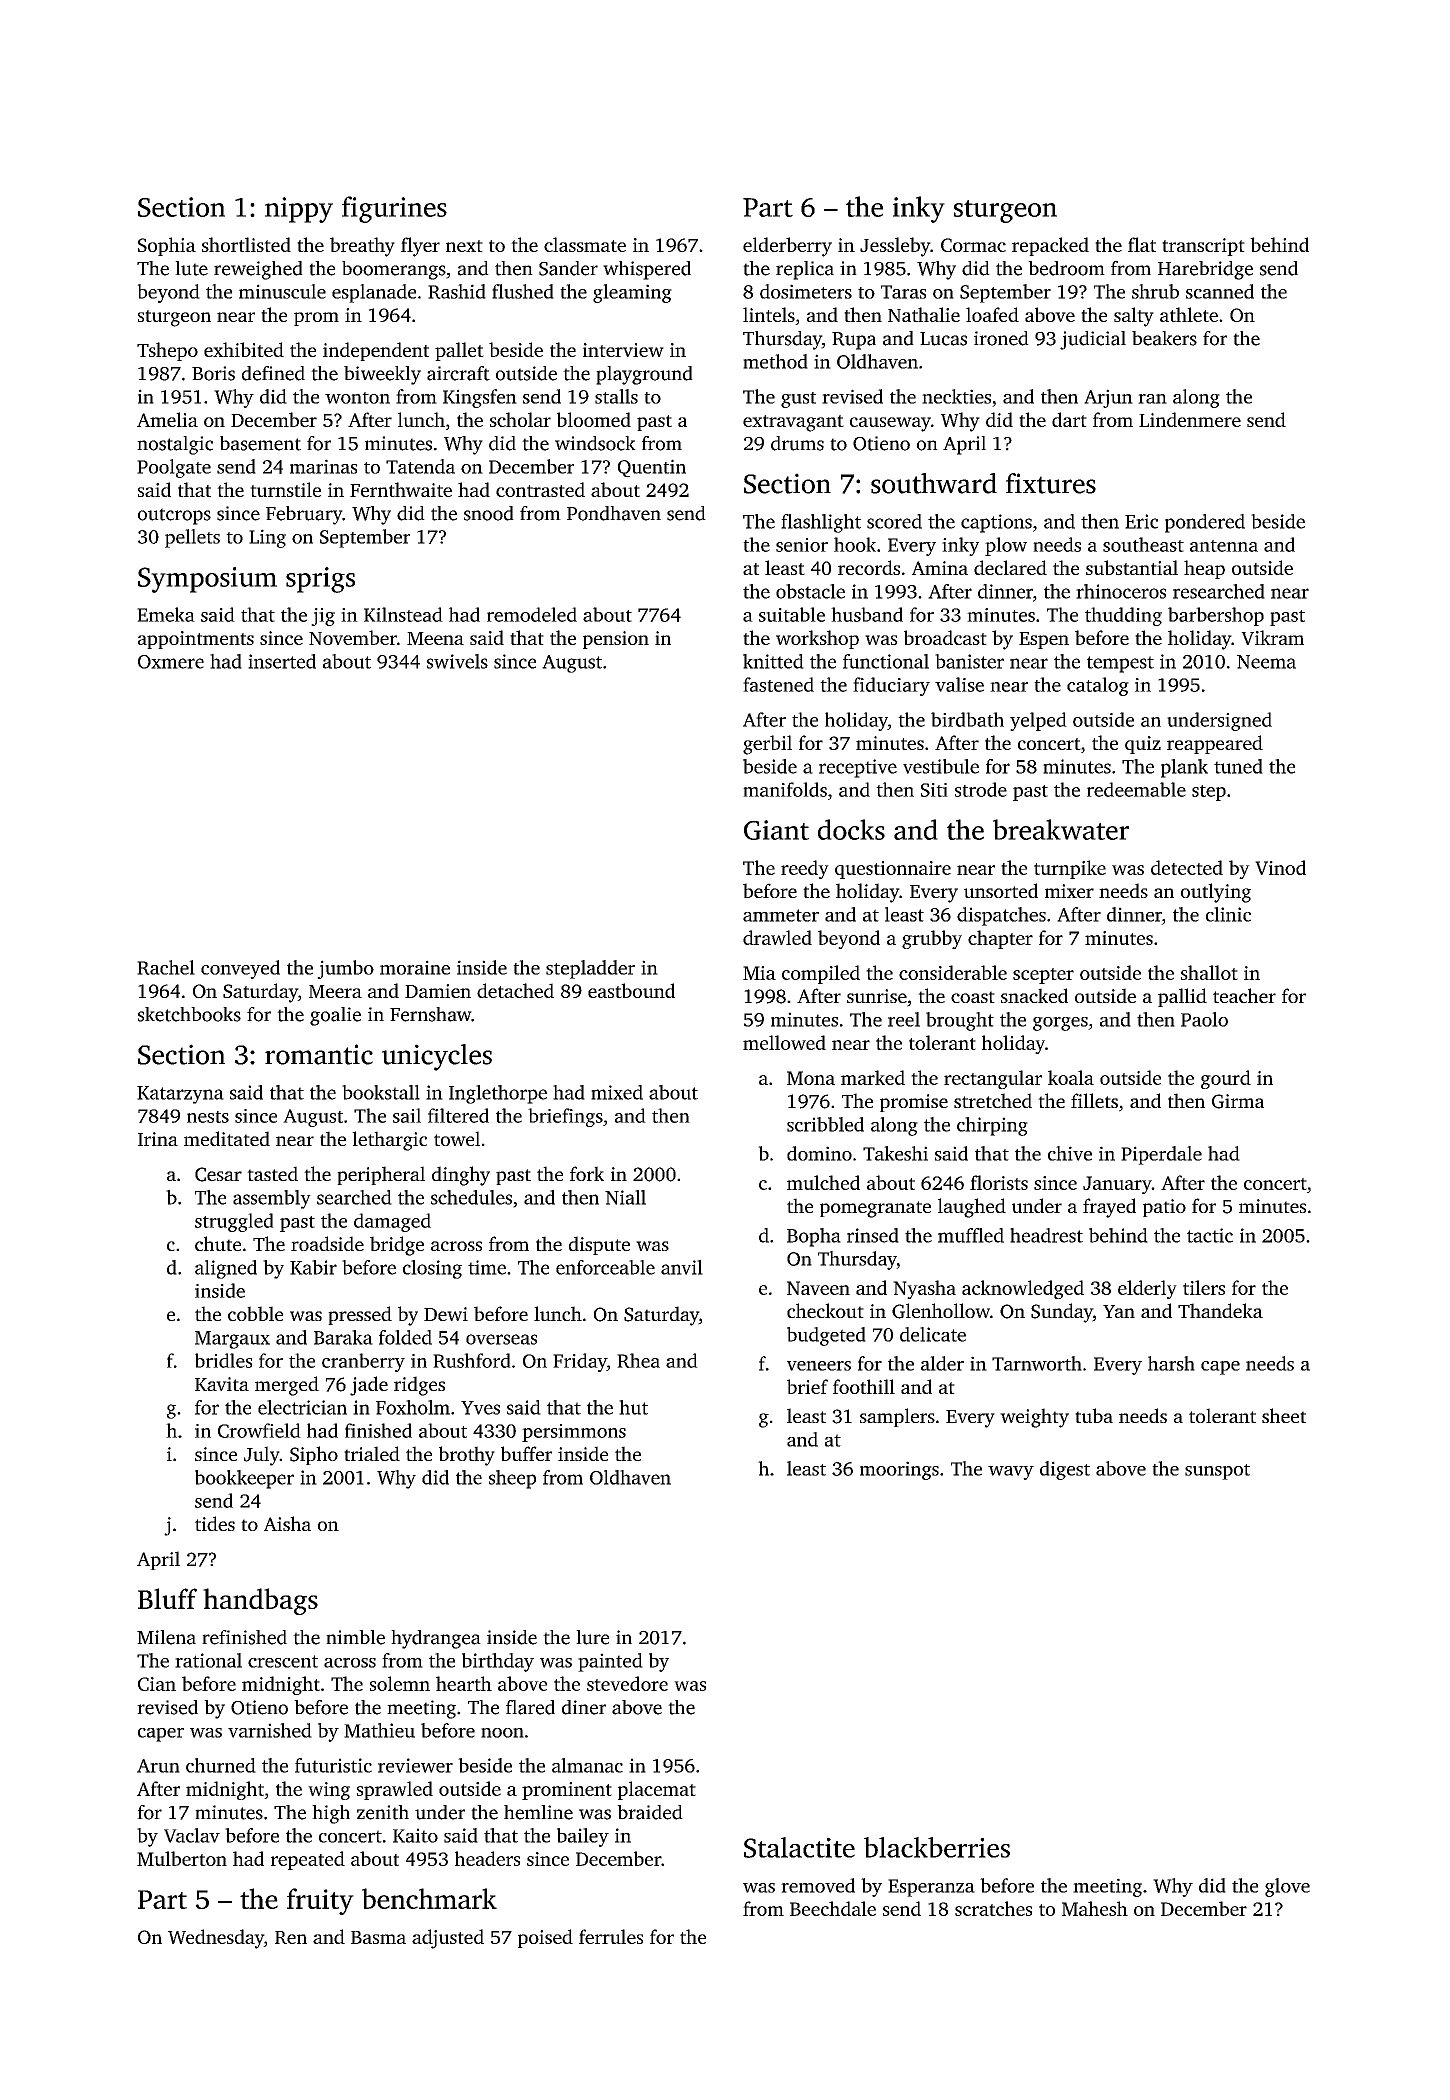 This screenshot has width=1450, height=2100. Describe the element at coordinates (429, 1898) in the screenshot. I see `benchmark` at that location.
